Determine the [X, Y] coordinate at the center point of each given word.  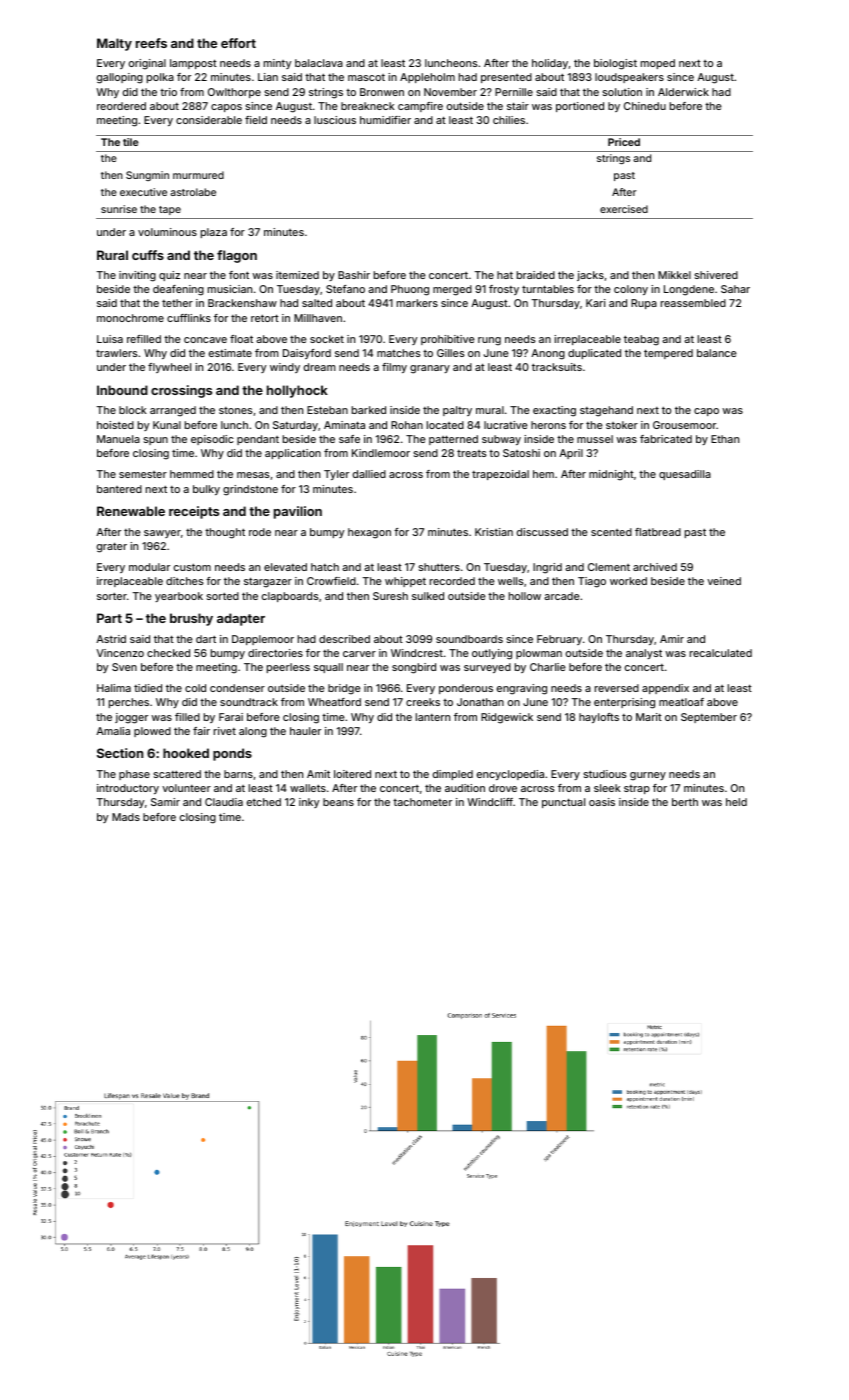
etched [264, 802]
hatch [325, 567]
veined [724, 581]
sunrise [119, 209]
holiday [550, 64]
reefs [151, 43]
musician [230, 289]
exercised [624, 209]
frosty [504, 290]
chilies [509, 120]
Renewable [131, 511]
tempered [668, 354]
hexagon [369, 533]
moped [658, 64]
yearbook [179, 597]
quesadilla [685, 475]
